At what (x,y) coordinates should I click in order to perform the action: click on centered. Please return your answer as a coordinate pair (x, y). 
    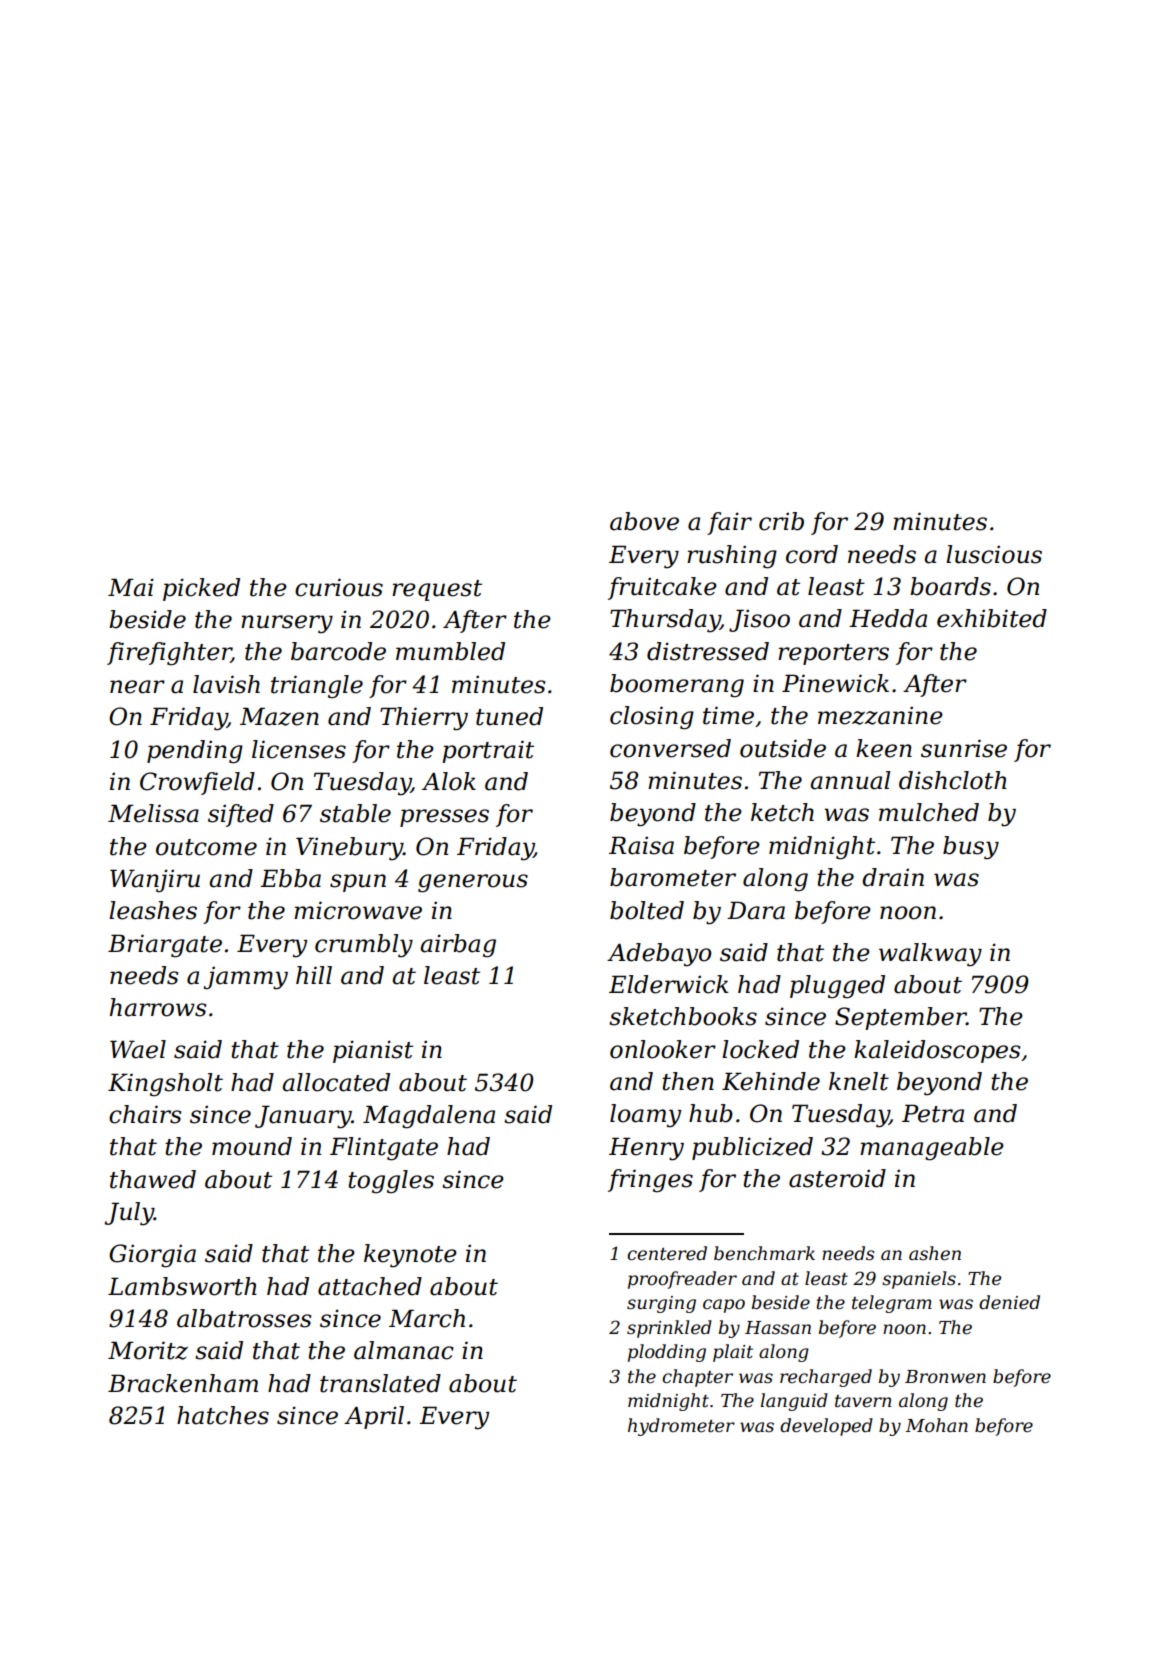
    Looking at the image, I should click on (667, 1253).
